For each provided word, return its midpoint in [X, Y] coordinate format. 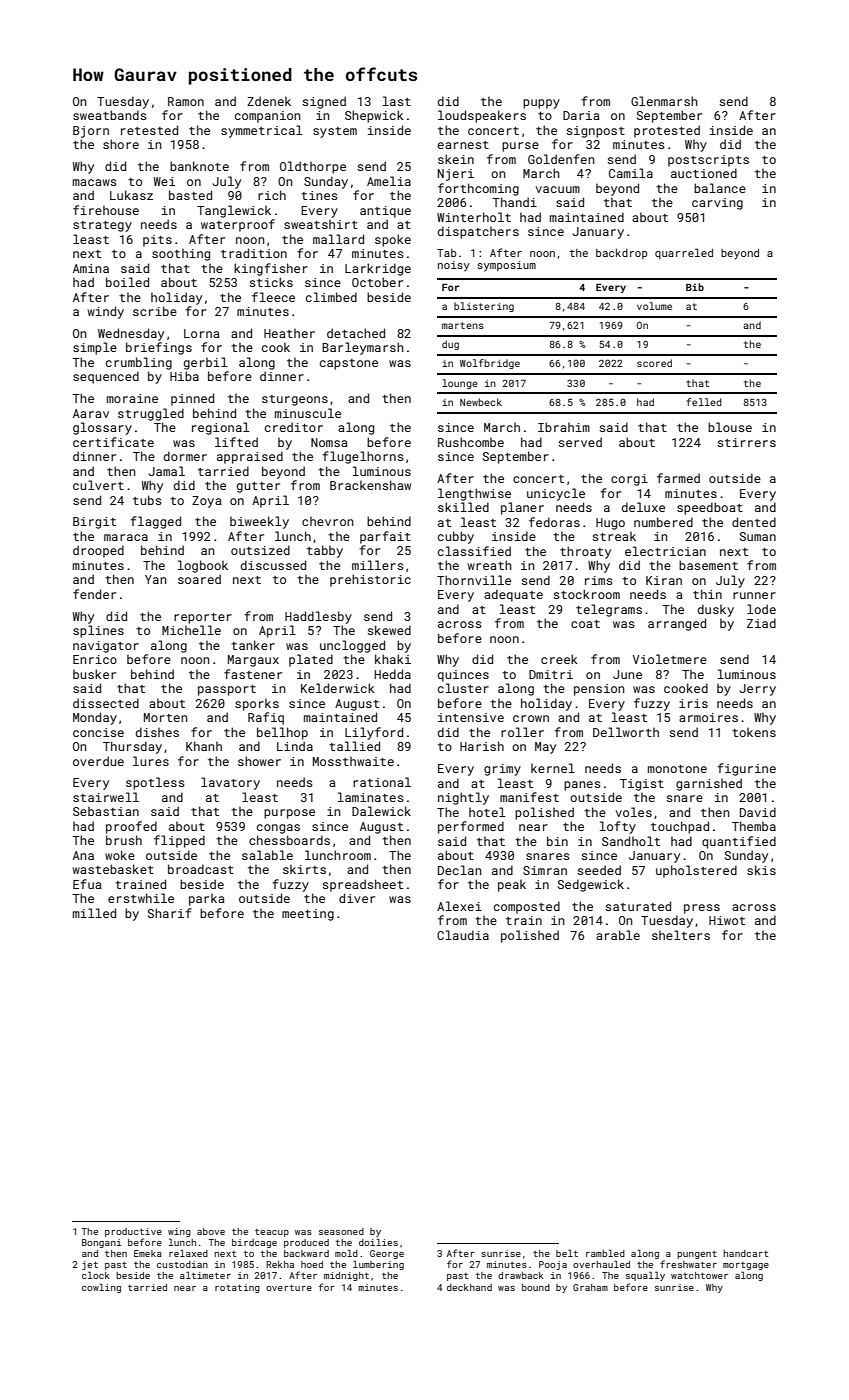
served [580, 442]
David [758, 812]
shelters [681, 935]
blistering [484, 307]
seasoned [341, 1231]
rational [382, 782]
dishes [157, 732]
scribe [155, 311]
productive [133, 1232]
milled [94, 913]
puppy [541, 104]
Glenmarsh [664, 101]
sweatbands [110, 115]
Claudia [463, 935]
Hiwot [727, 920]
